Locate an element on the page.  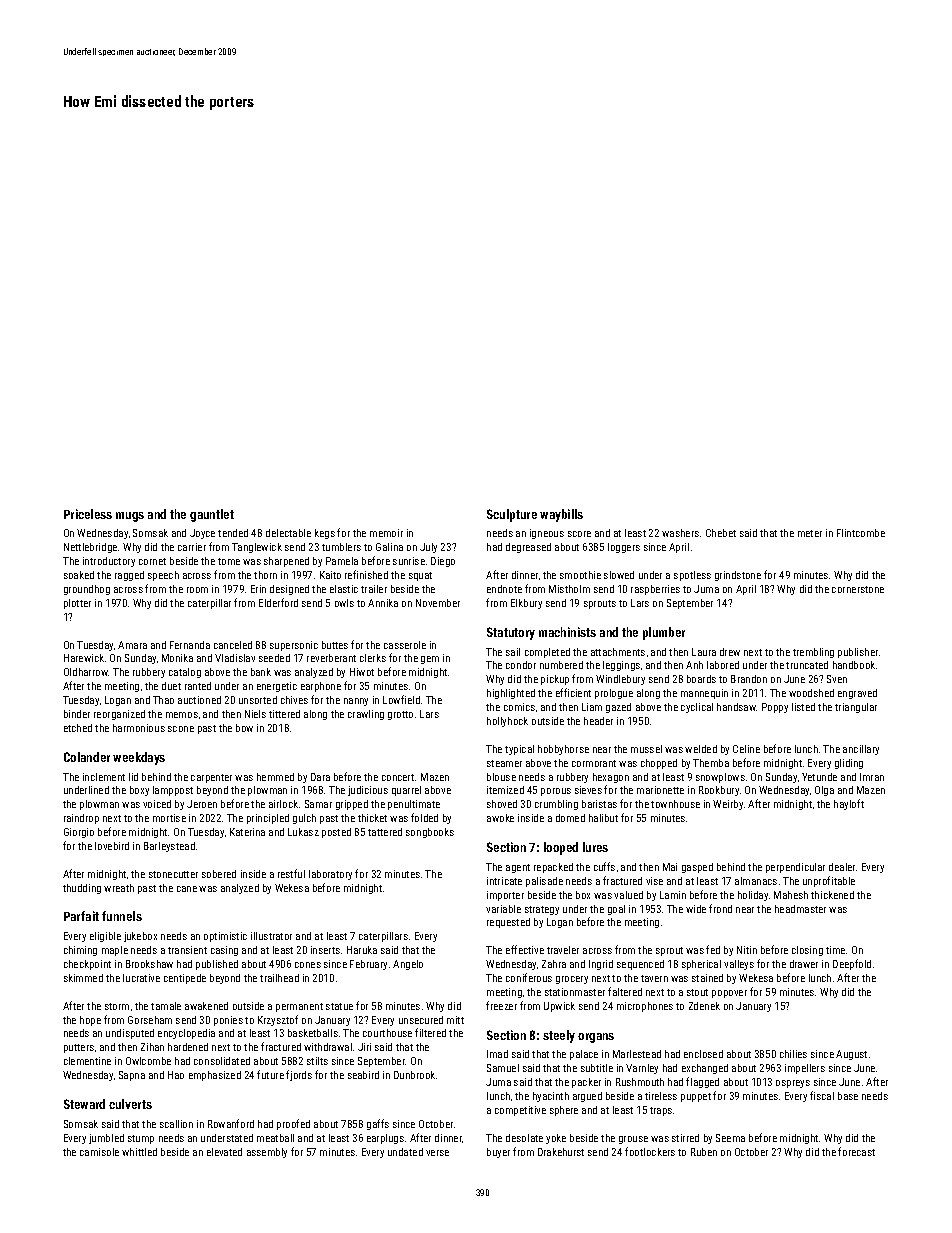
elevated is located at coordinates (224, 1152).
